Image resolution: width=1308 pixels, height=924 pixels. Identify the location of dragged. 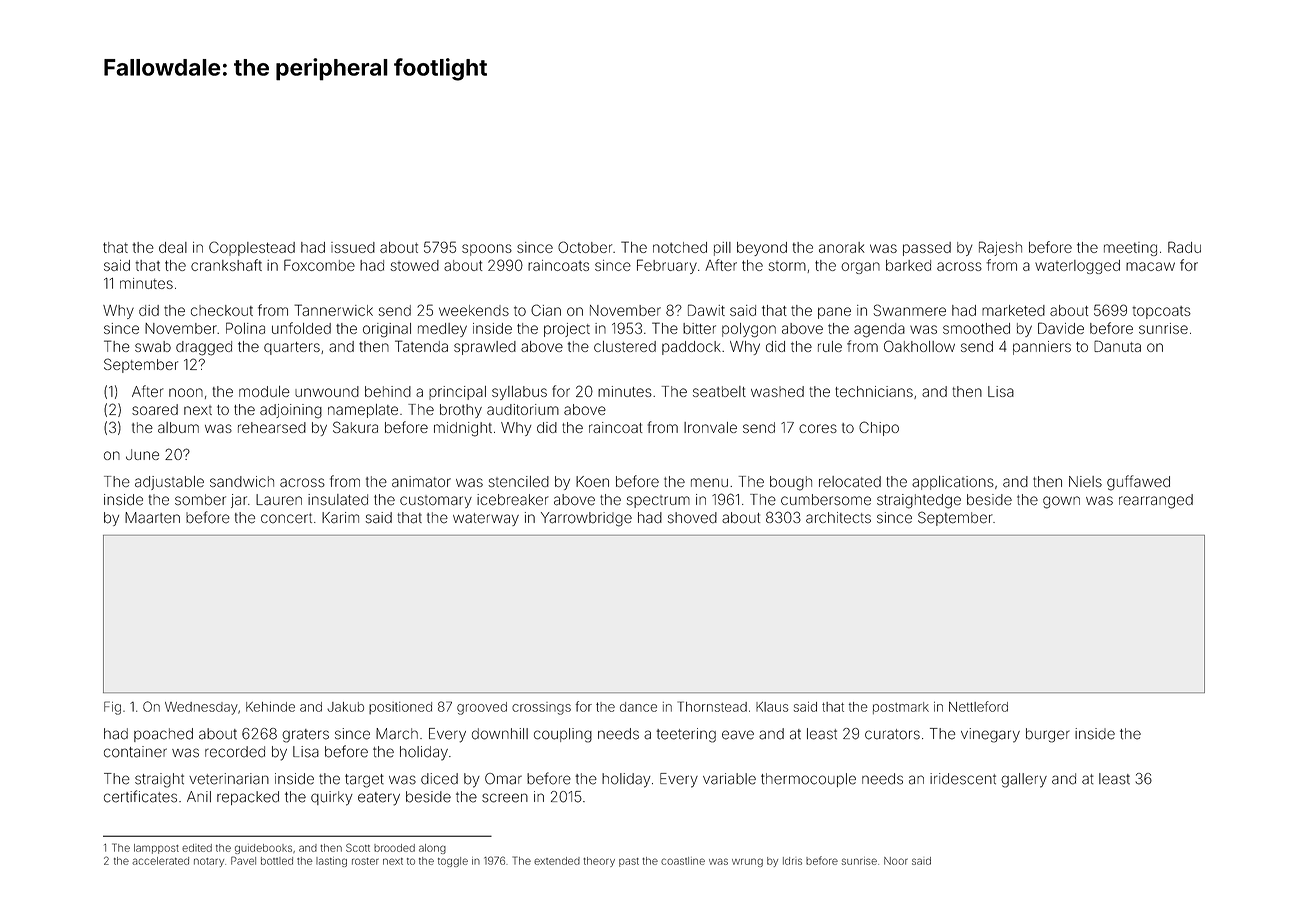
(204, 348).
